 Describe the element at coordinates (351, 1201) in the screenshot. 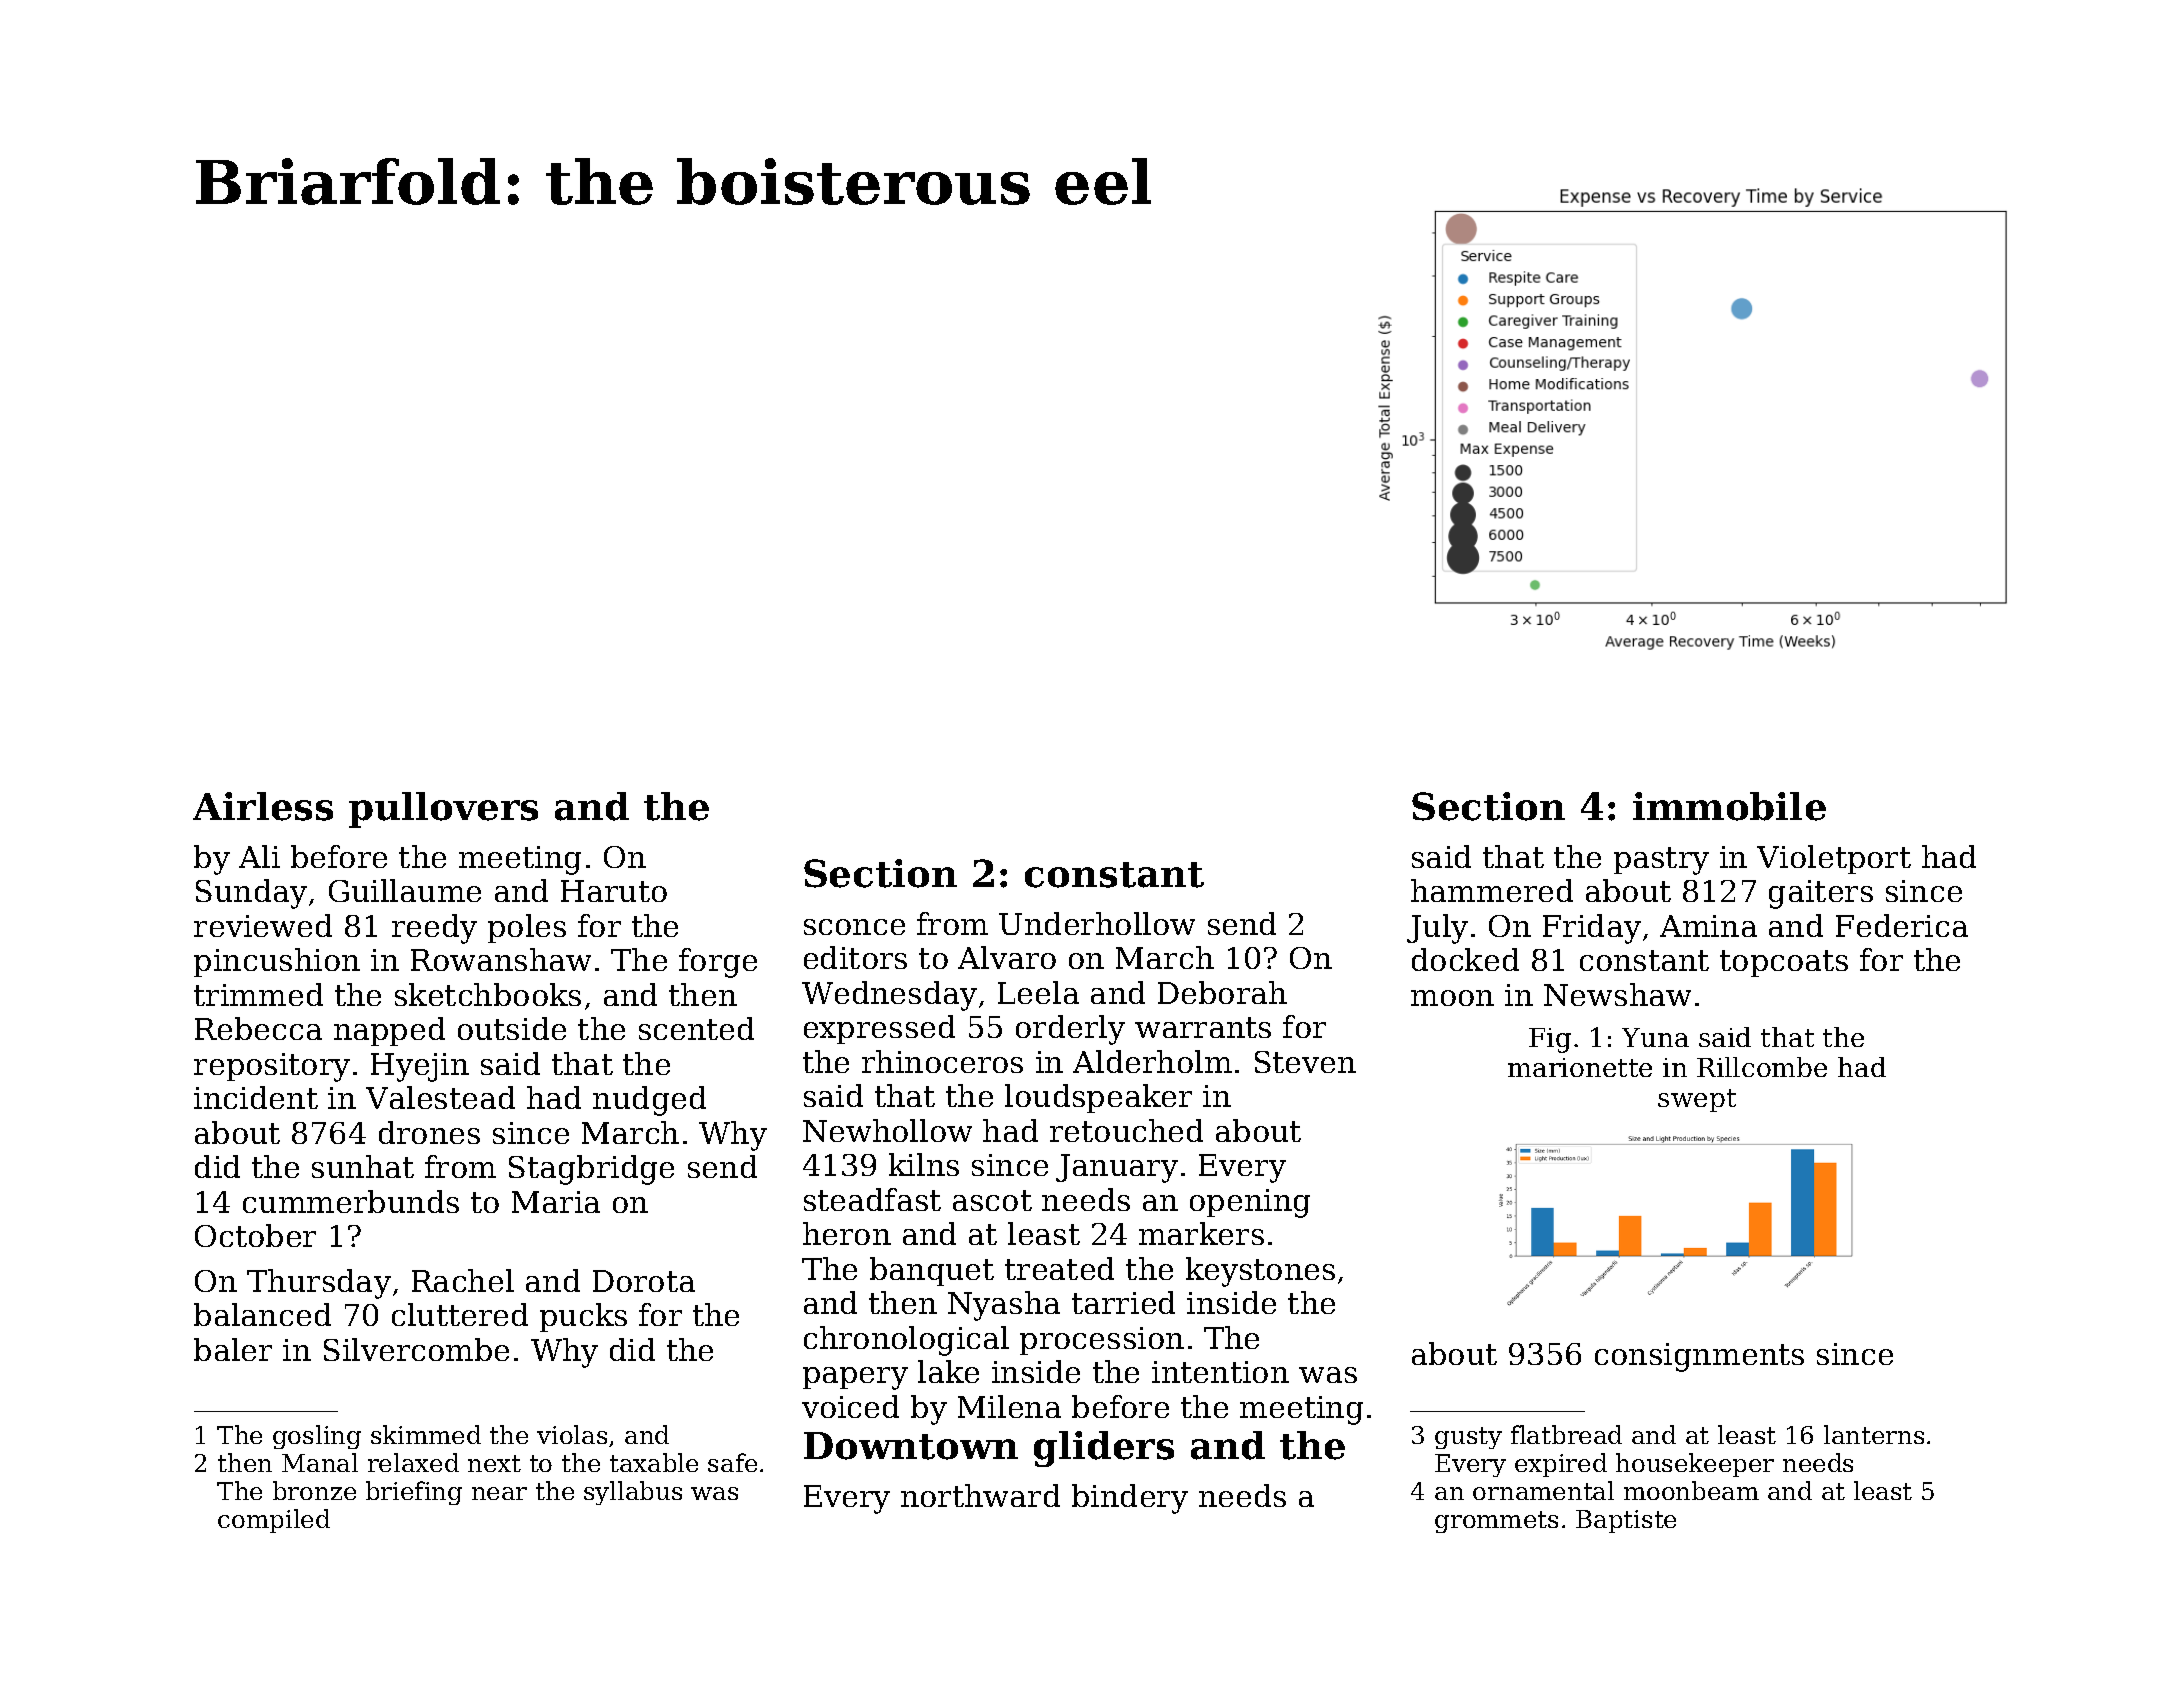

I see `cummerbunds` at that location.
